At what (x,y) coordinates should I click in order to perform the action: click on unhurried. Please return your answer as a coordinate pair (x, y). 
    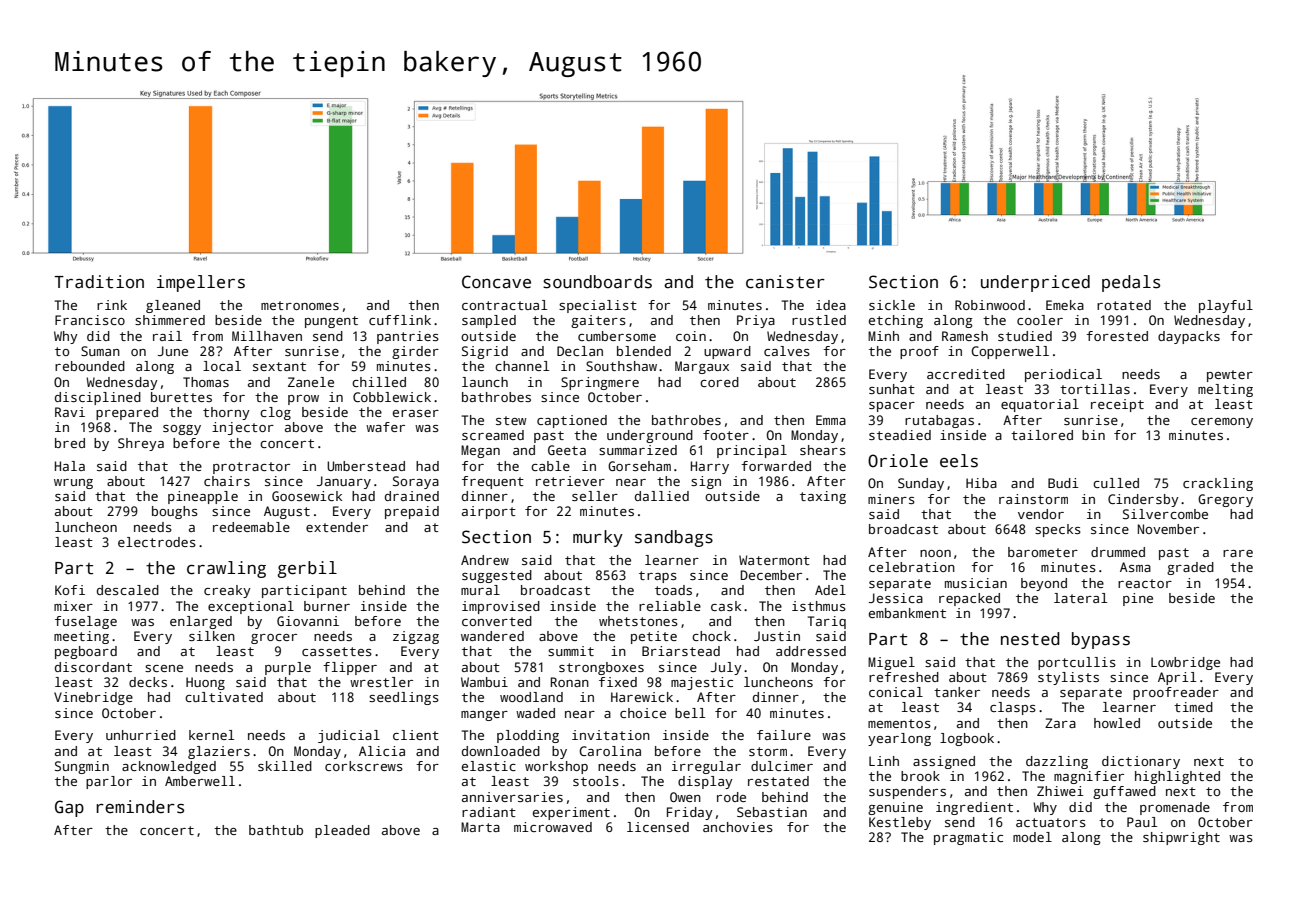
    Looking at the image, I should click on (141, 735).
